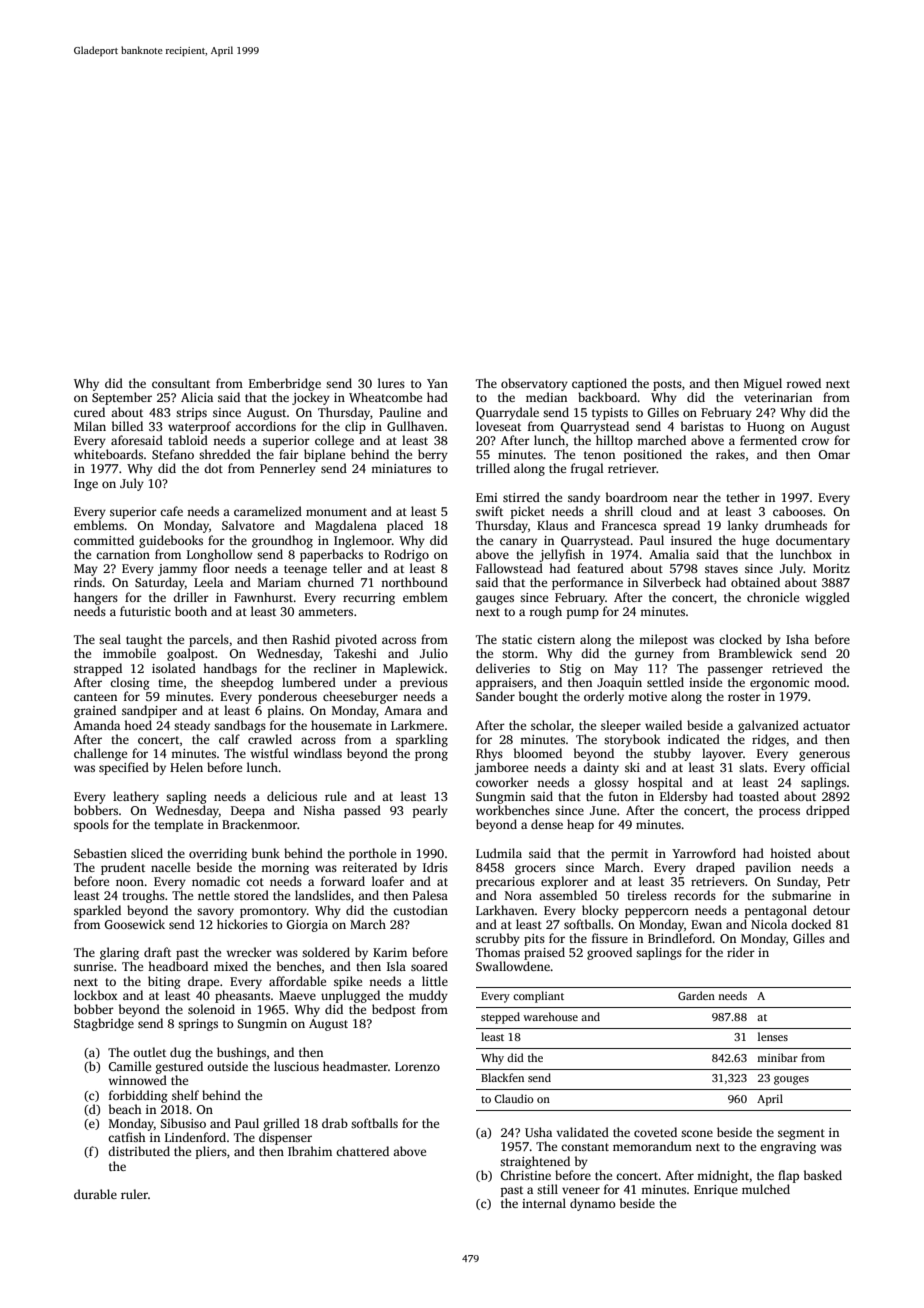  I want to click on cured, so click(89, 412).
